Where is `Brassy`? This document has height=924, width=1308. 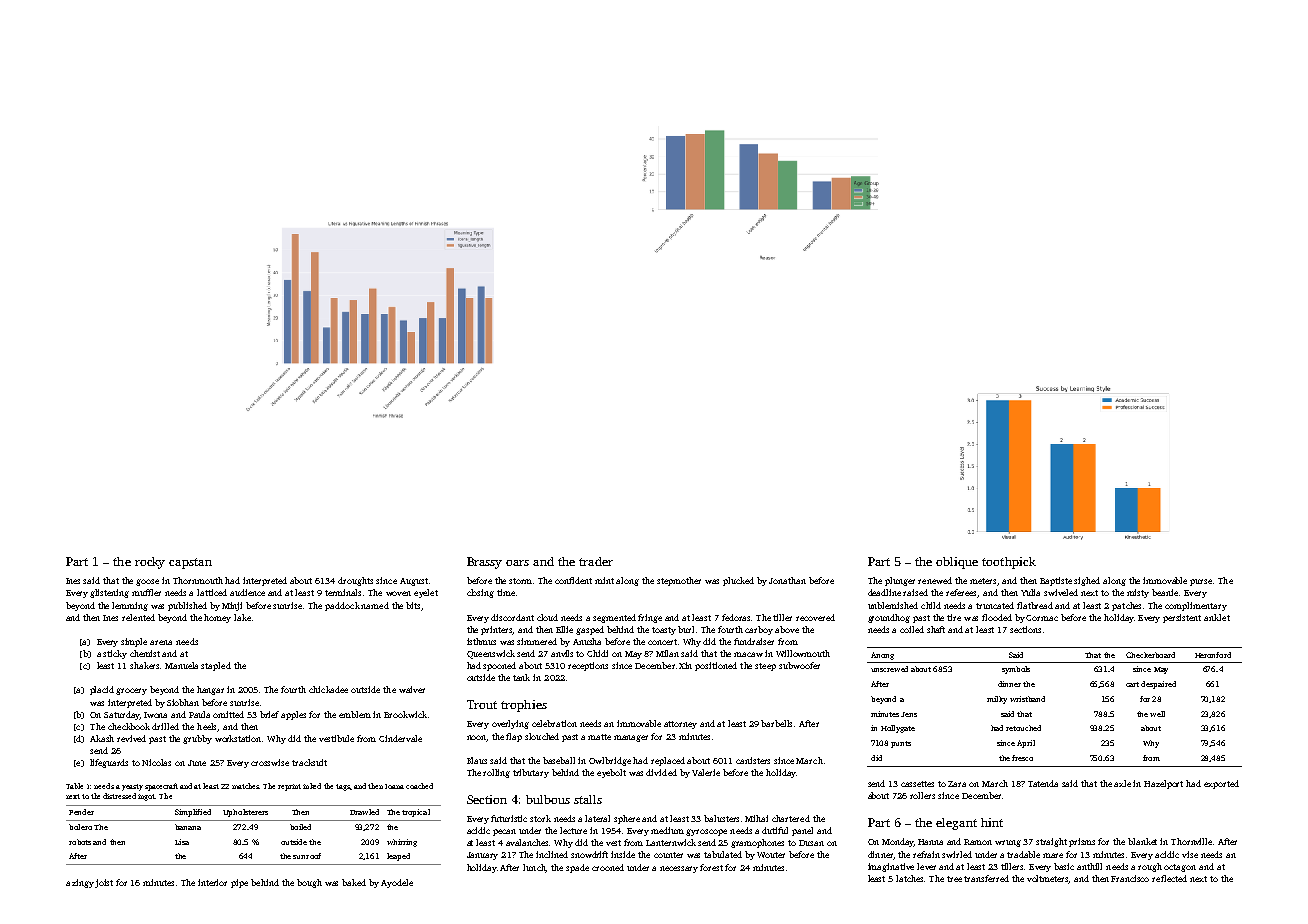
Brassy is located at coordinates (484, 563).
